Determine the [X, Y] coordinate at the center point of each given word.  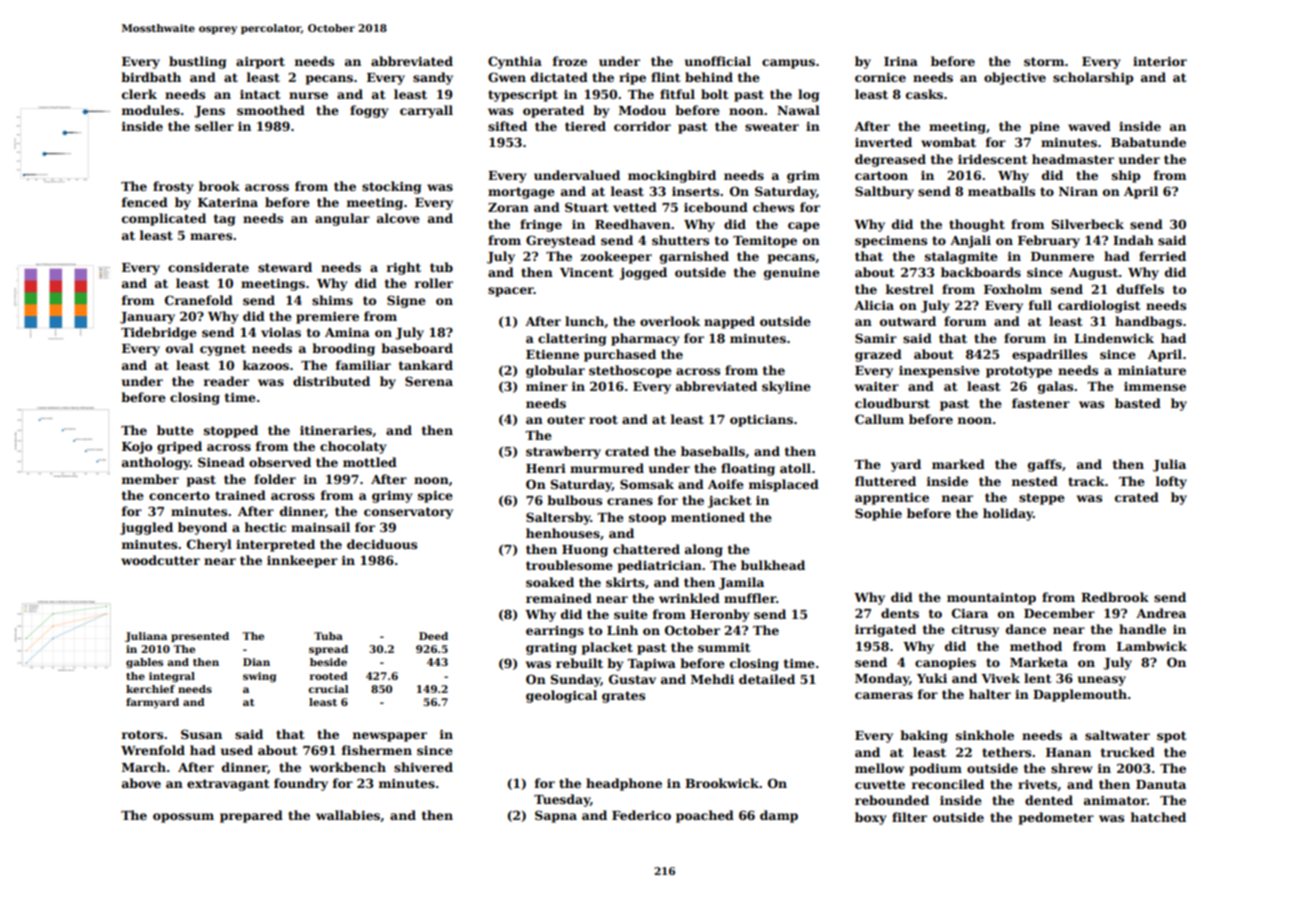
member [150, 479]
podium [936, 769]
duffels [1140, 289]
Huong [585, 551]
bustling [197, 62]
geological [561, 696]
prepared [251, 816]
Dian [256, 662]
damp [779, 816]
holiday [1008, 514]
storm [1044, 61]
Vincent [587, 272]
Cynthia [515, 62]
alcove [398, 218]
